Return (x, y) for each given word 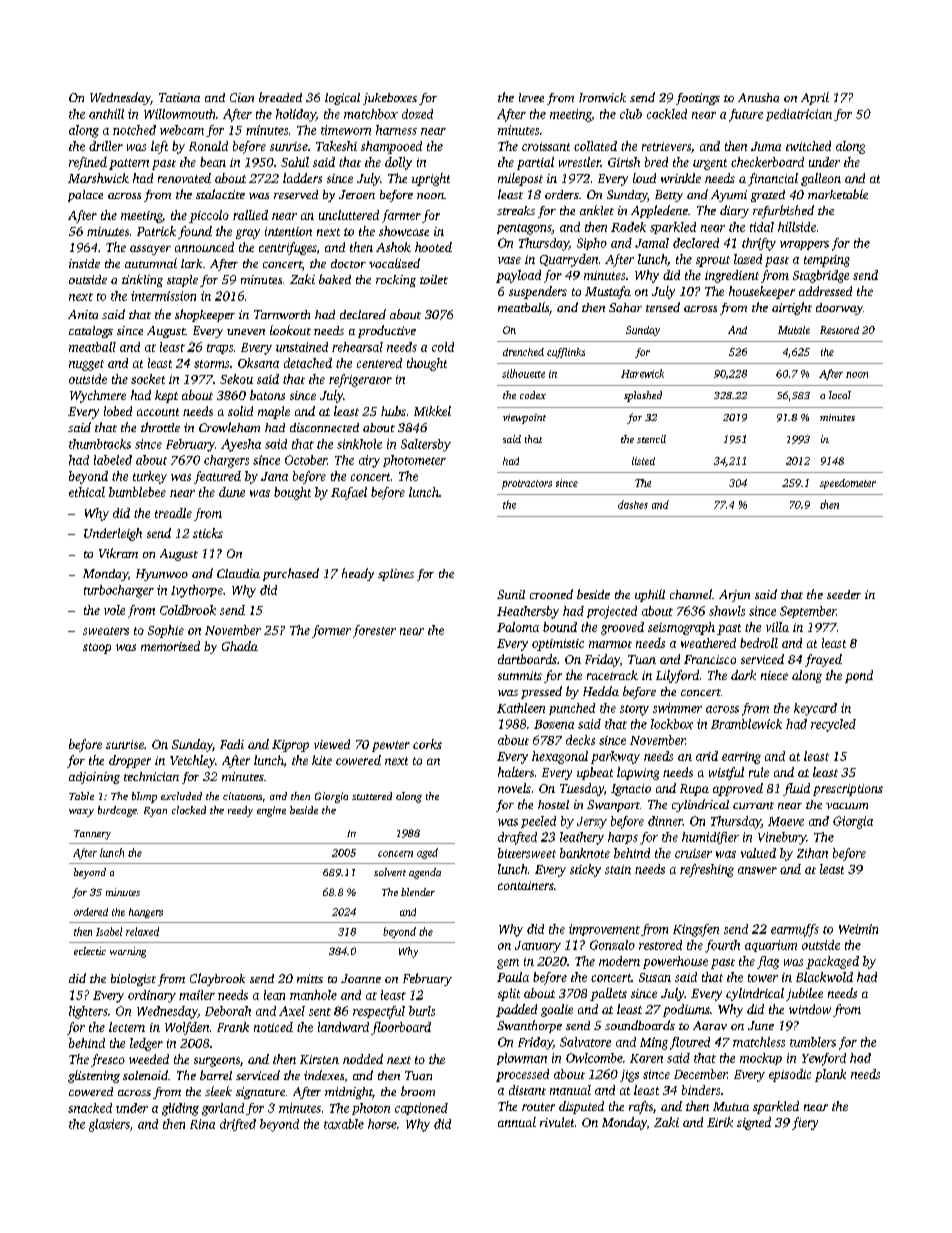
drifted (238, 1125)
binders (701, 1090)
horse (382, 1124)
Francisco (710, 659)
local (840, 395)
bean (213, 162)
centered (379, 363)
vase (509, 260)
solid (240, 411)
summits (520, 675)
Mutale (794, 330)
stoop (97, 648)
